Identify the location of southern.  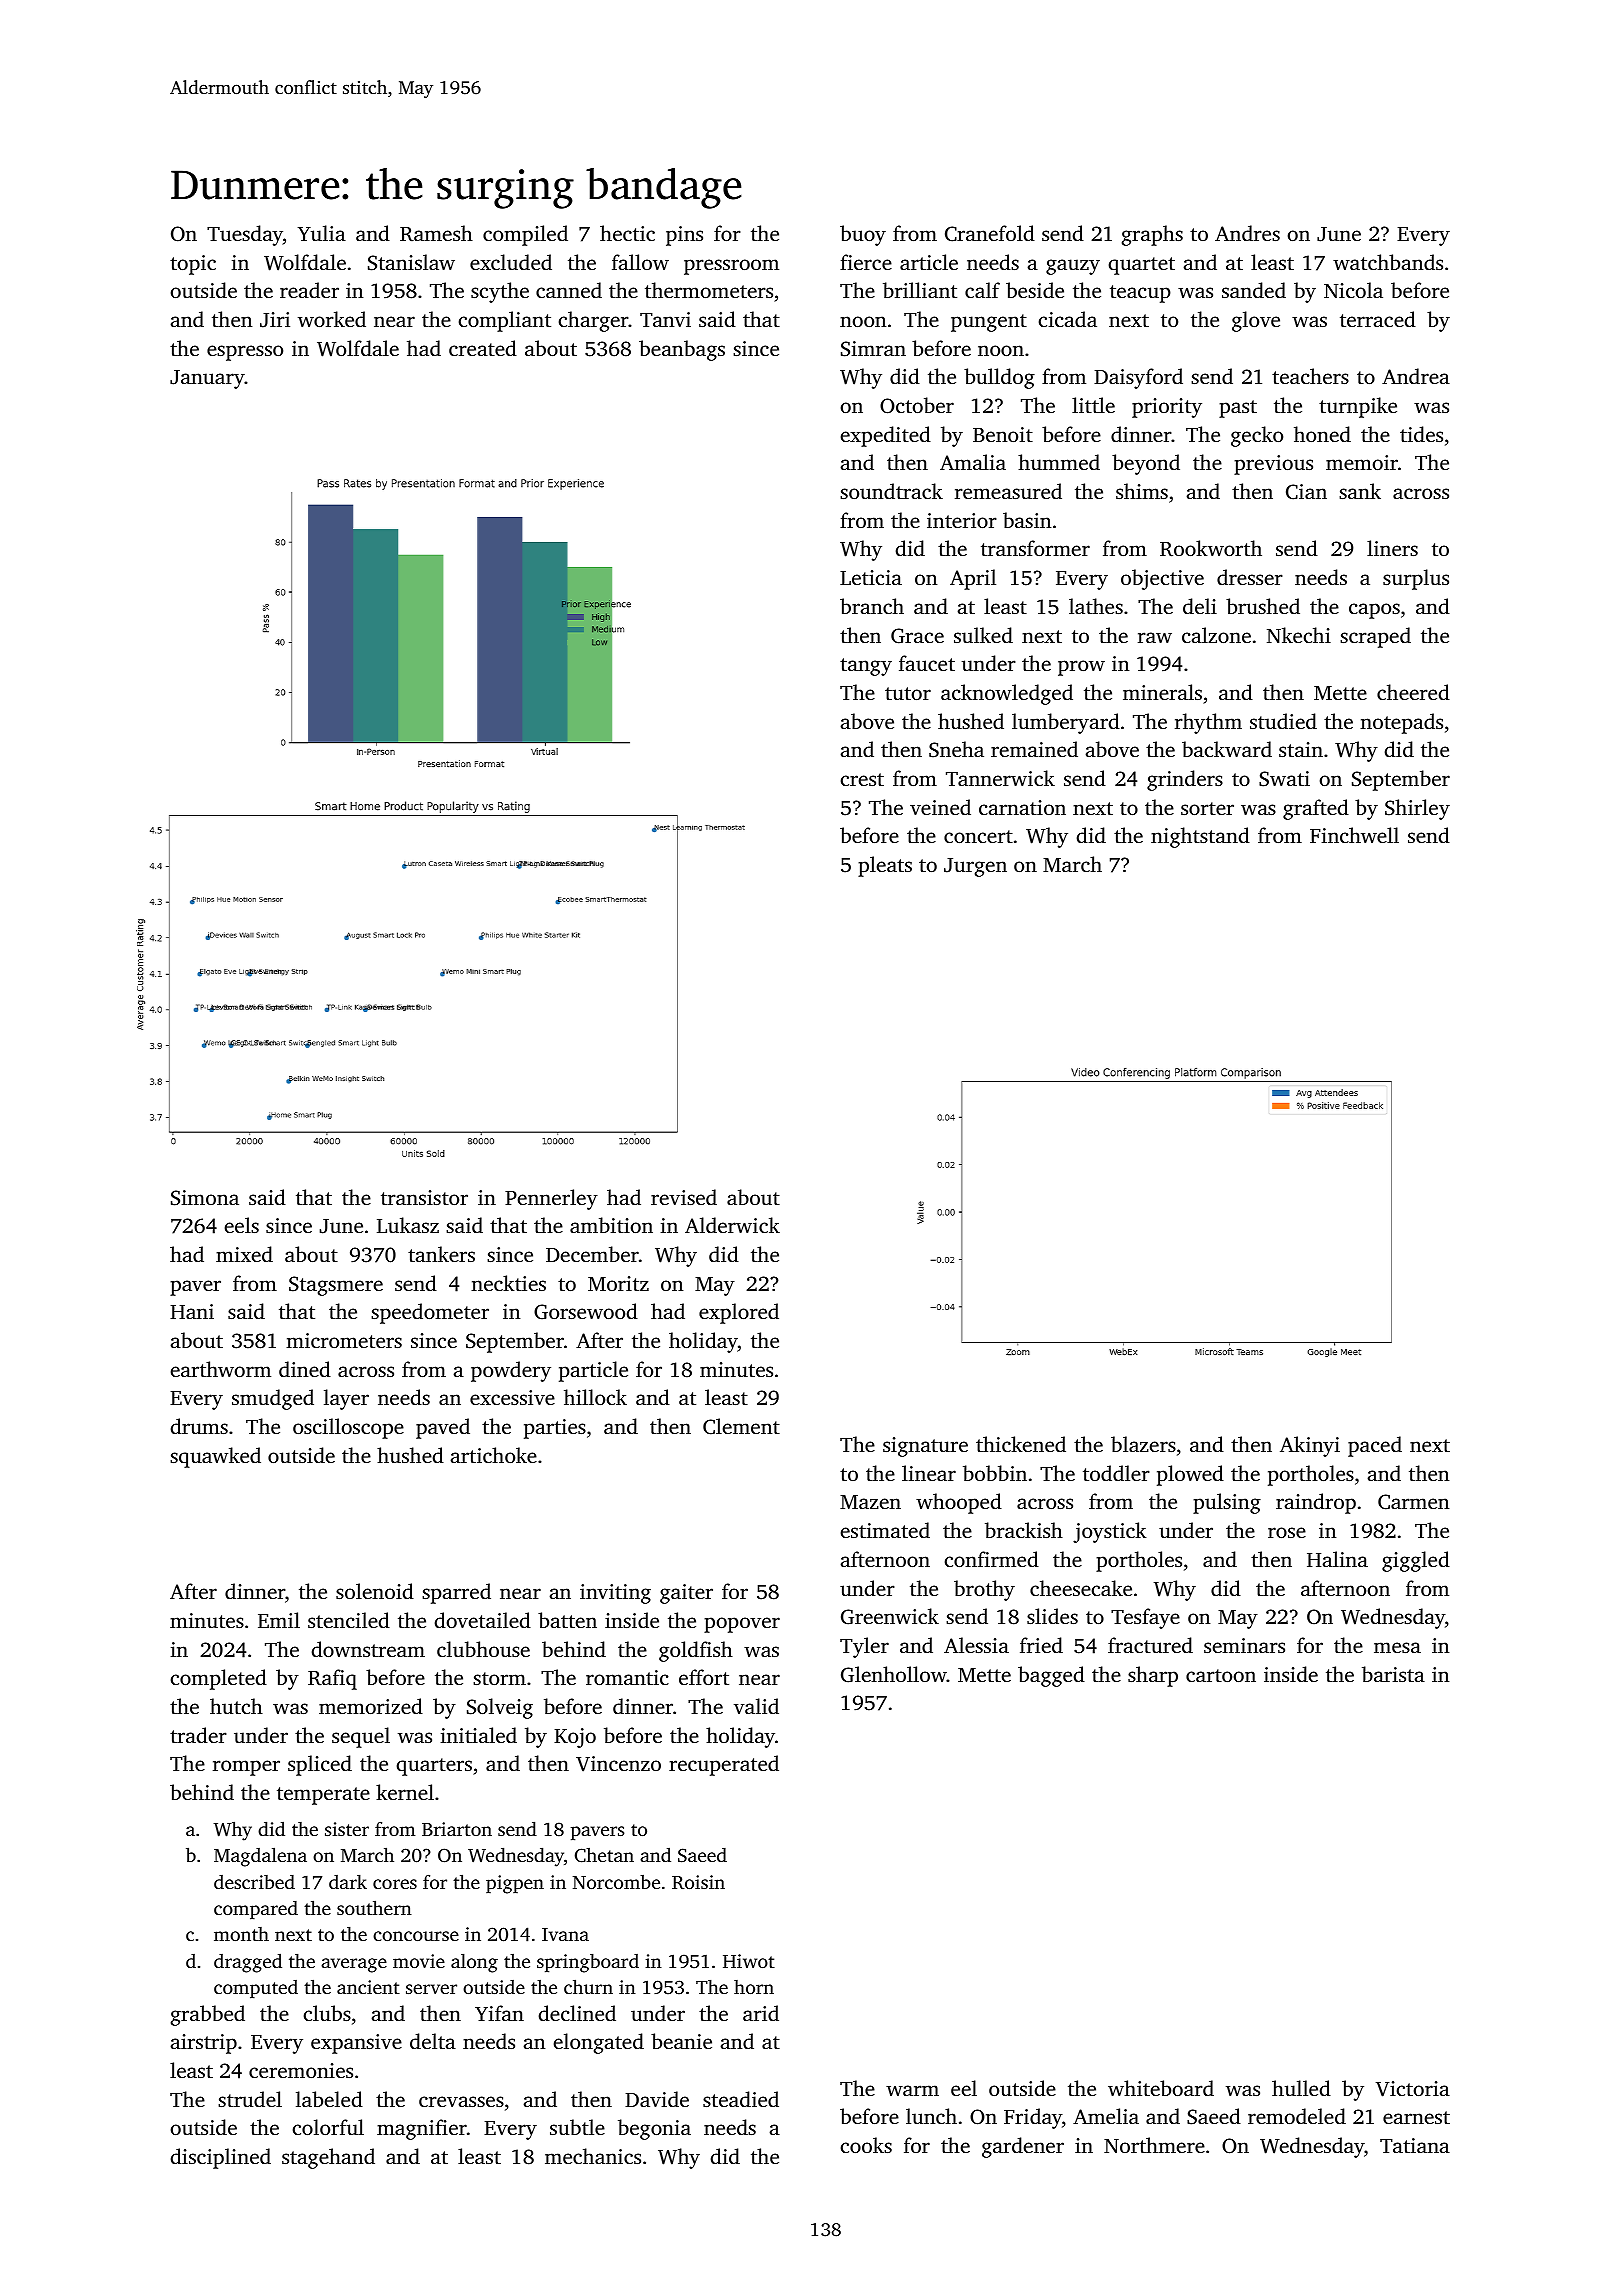
(374, 1907).
